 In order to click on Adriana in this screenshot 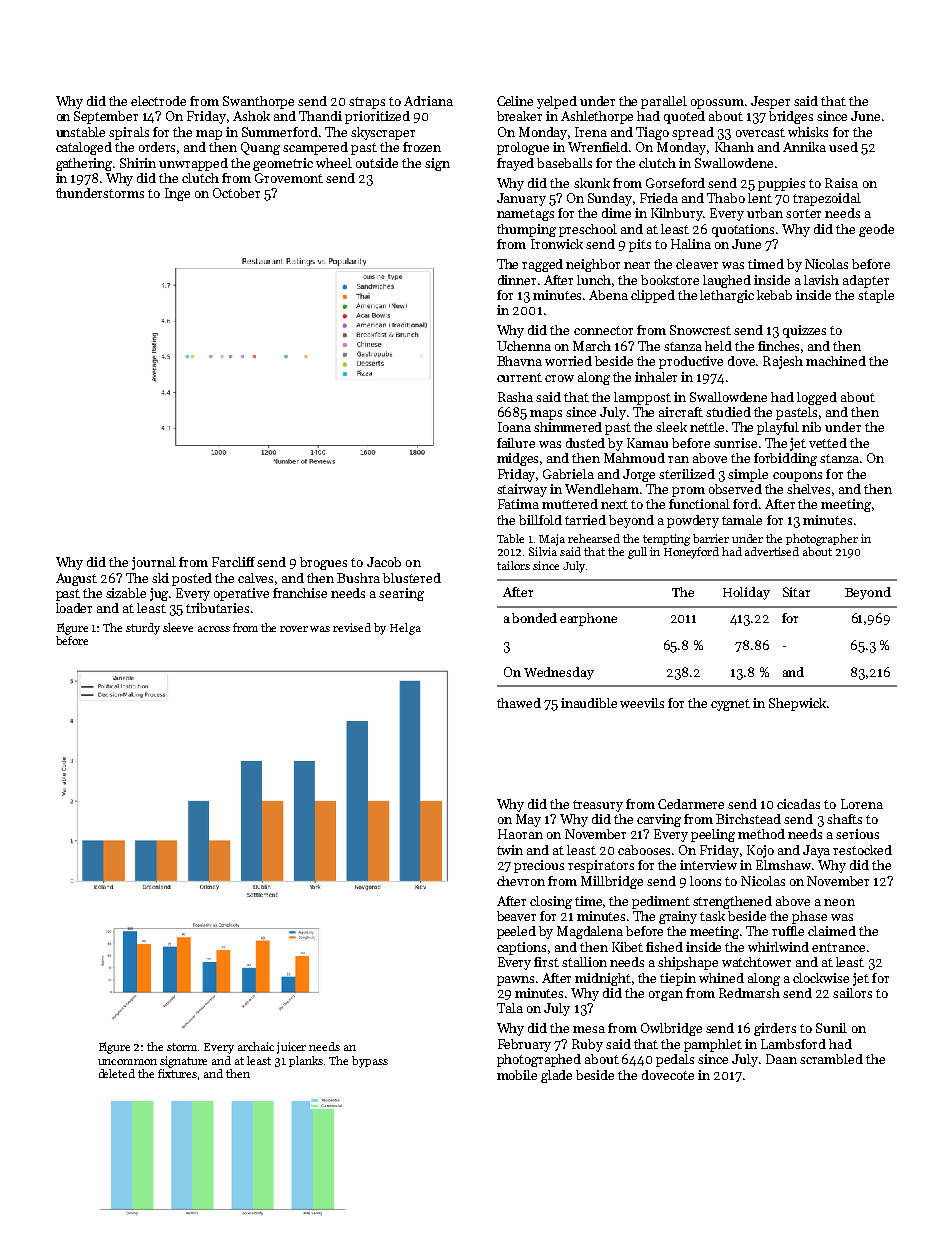, I will do `click(428, 101)`.
